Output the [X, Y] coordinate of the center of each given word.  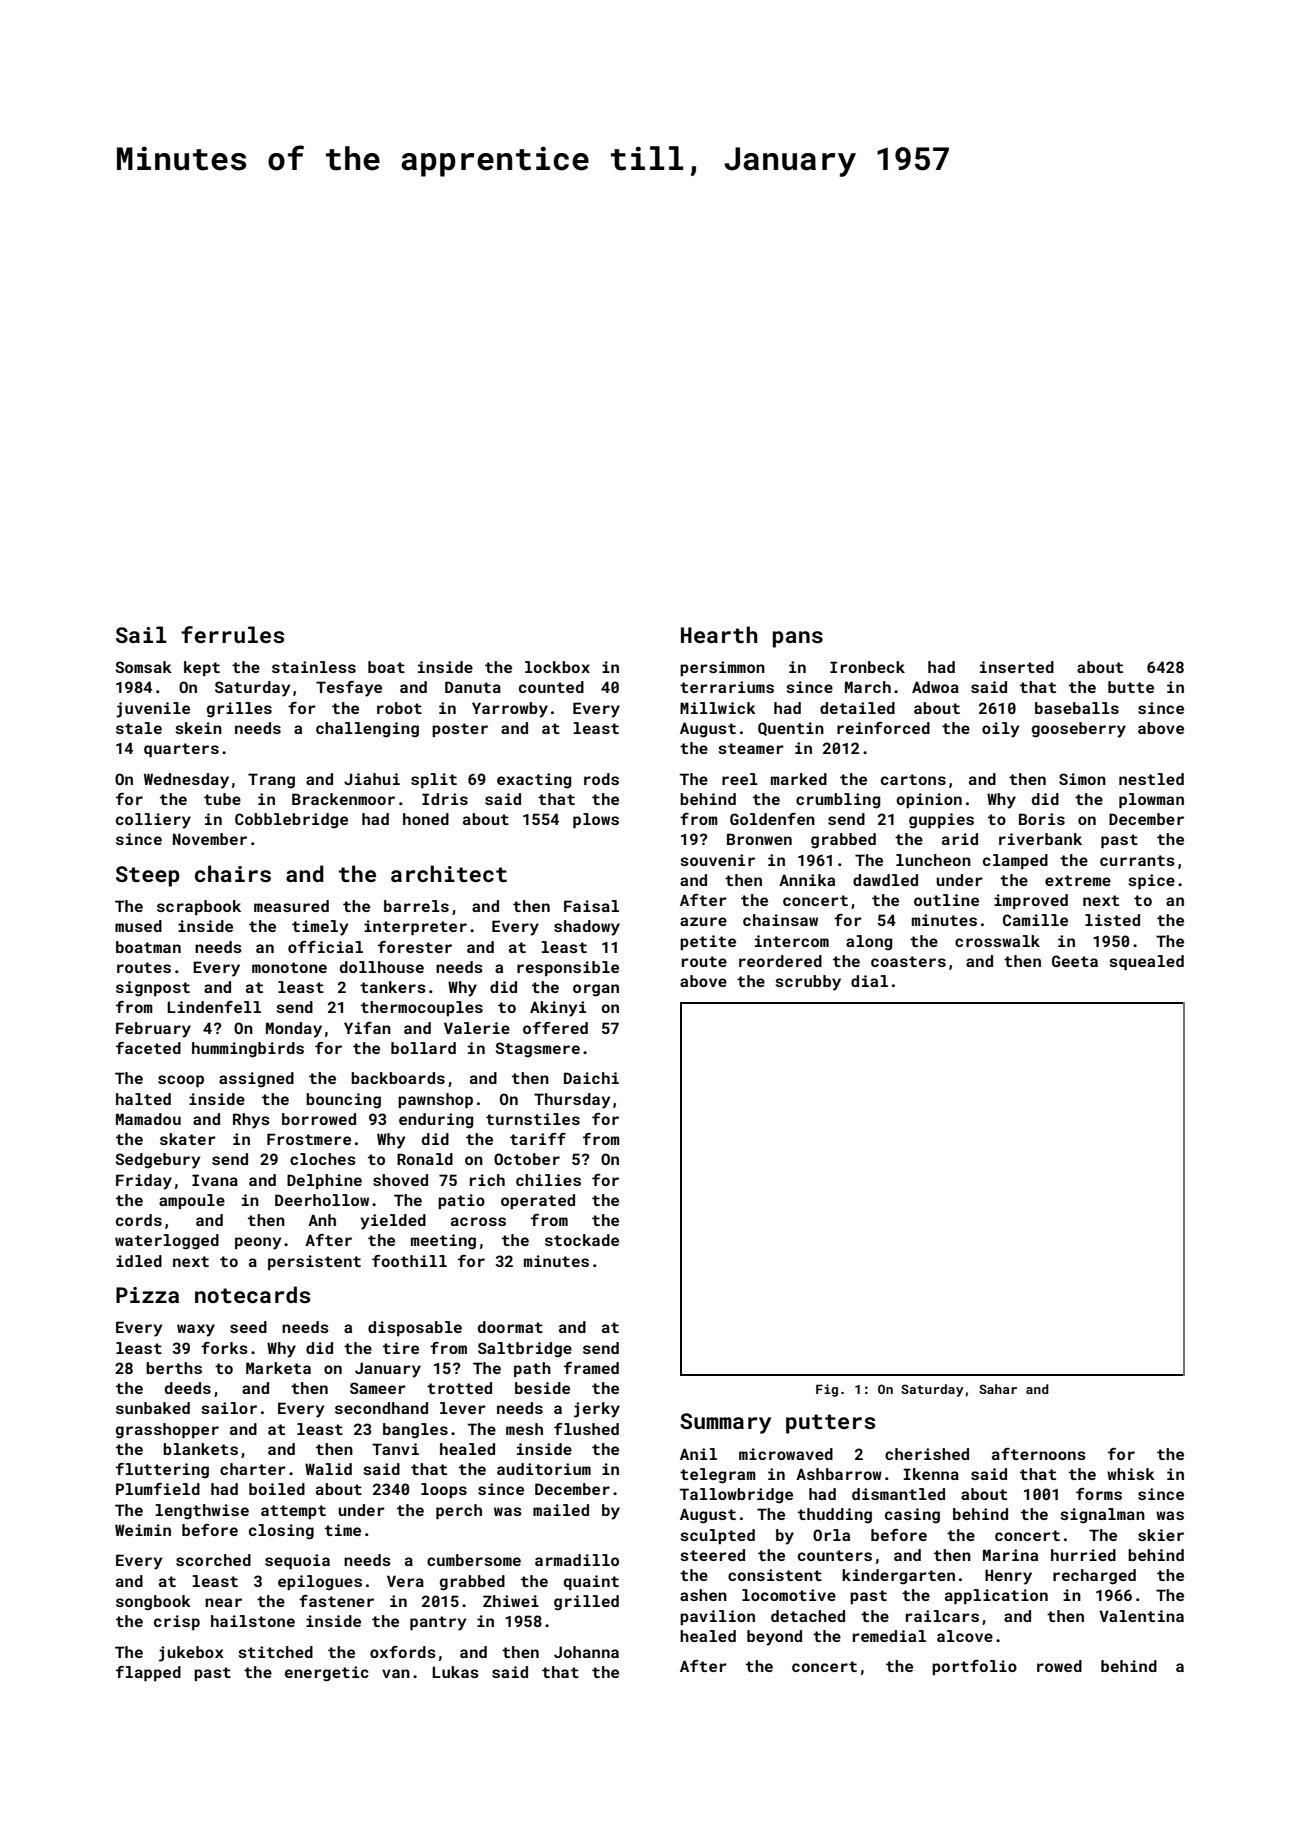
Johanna [586, 1652]
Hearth [719, 634]
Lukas [455, 1672]
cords [139, 1220]
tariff [538, 1139]
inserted [1017, 667]
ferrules [232, 634]
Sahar [998, 1389]
